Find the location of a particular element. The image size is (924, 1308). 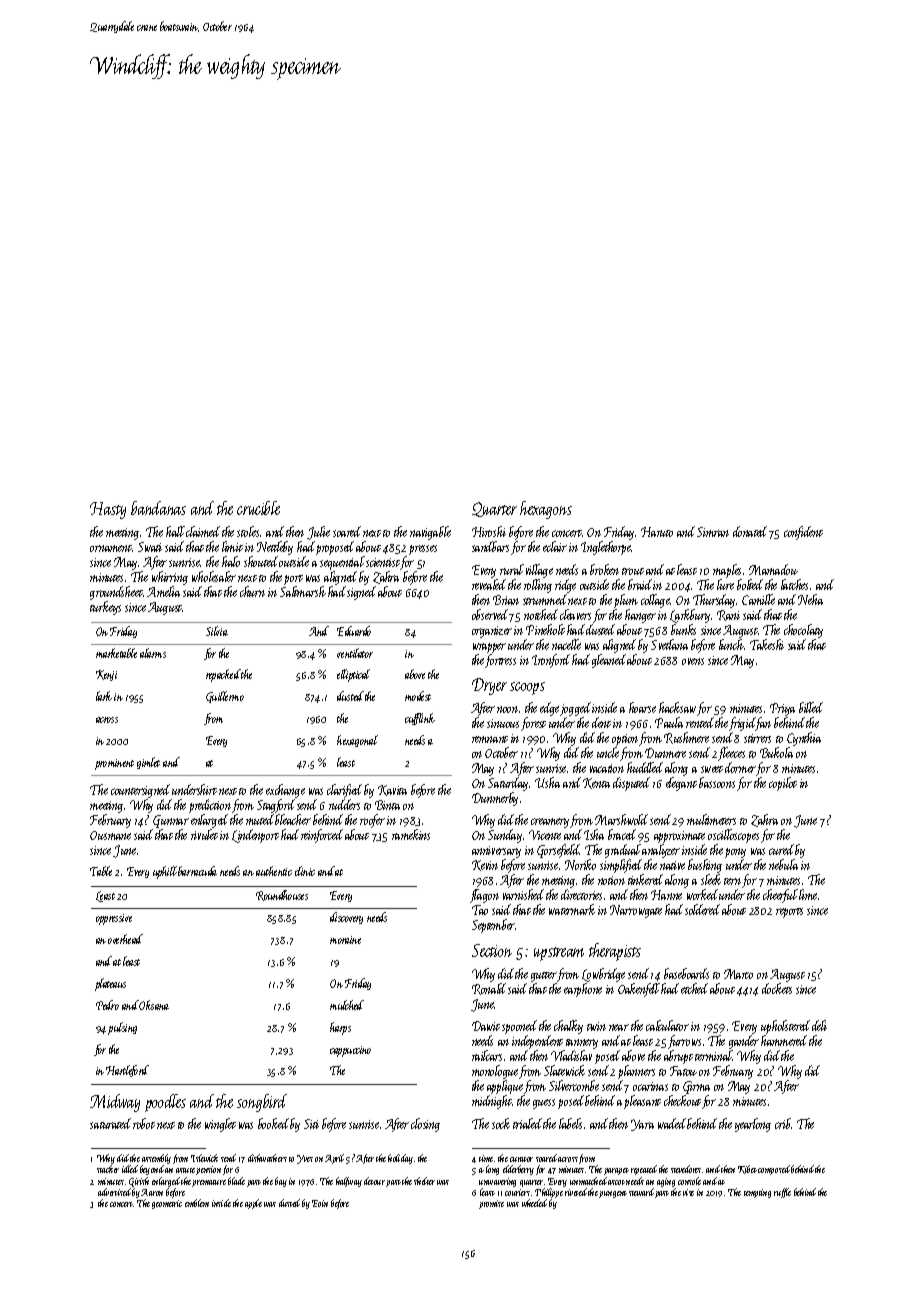

advertised is located at coordinates (114, 1192).
